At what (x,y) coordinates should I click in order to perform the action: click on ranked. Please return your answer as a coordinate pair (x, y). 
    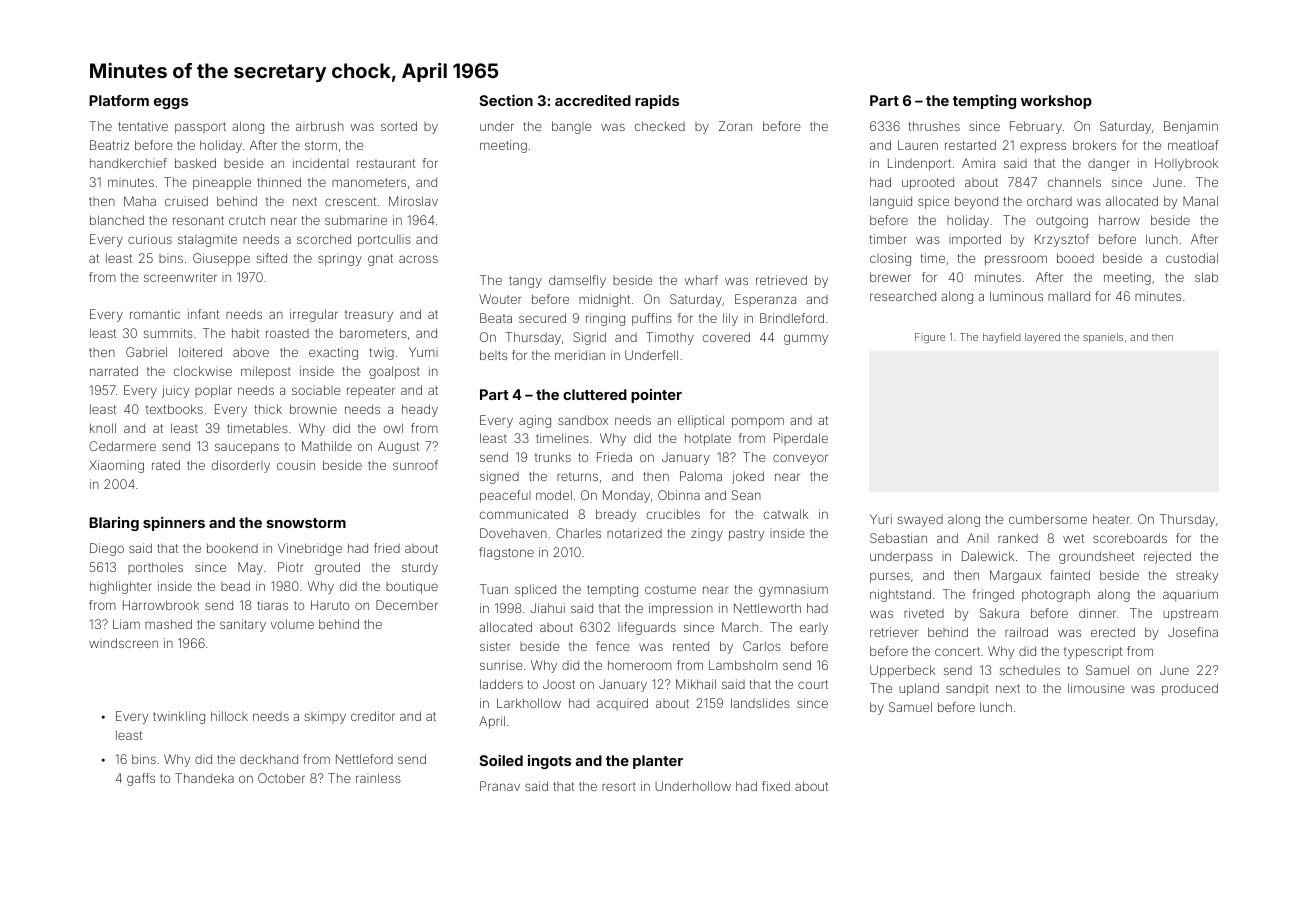
    Looking at the image, I should click on (1018, 538).
